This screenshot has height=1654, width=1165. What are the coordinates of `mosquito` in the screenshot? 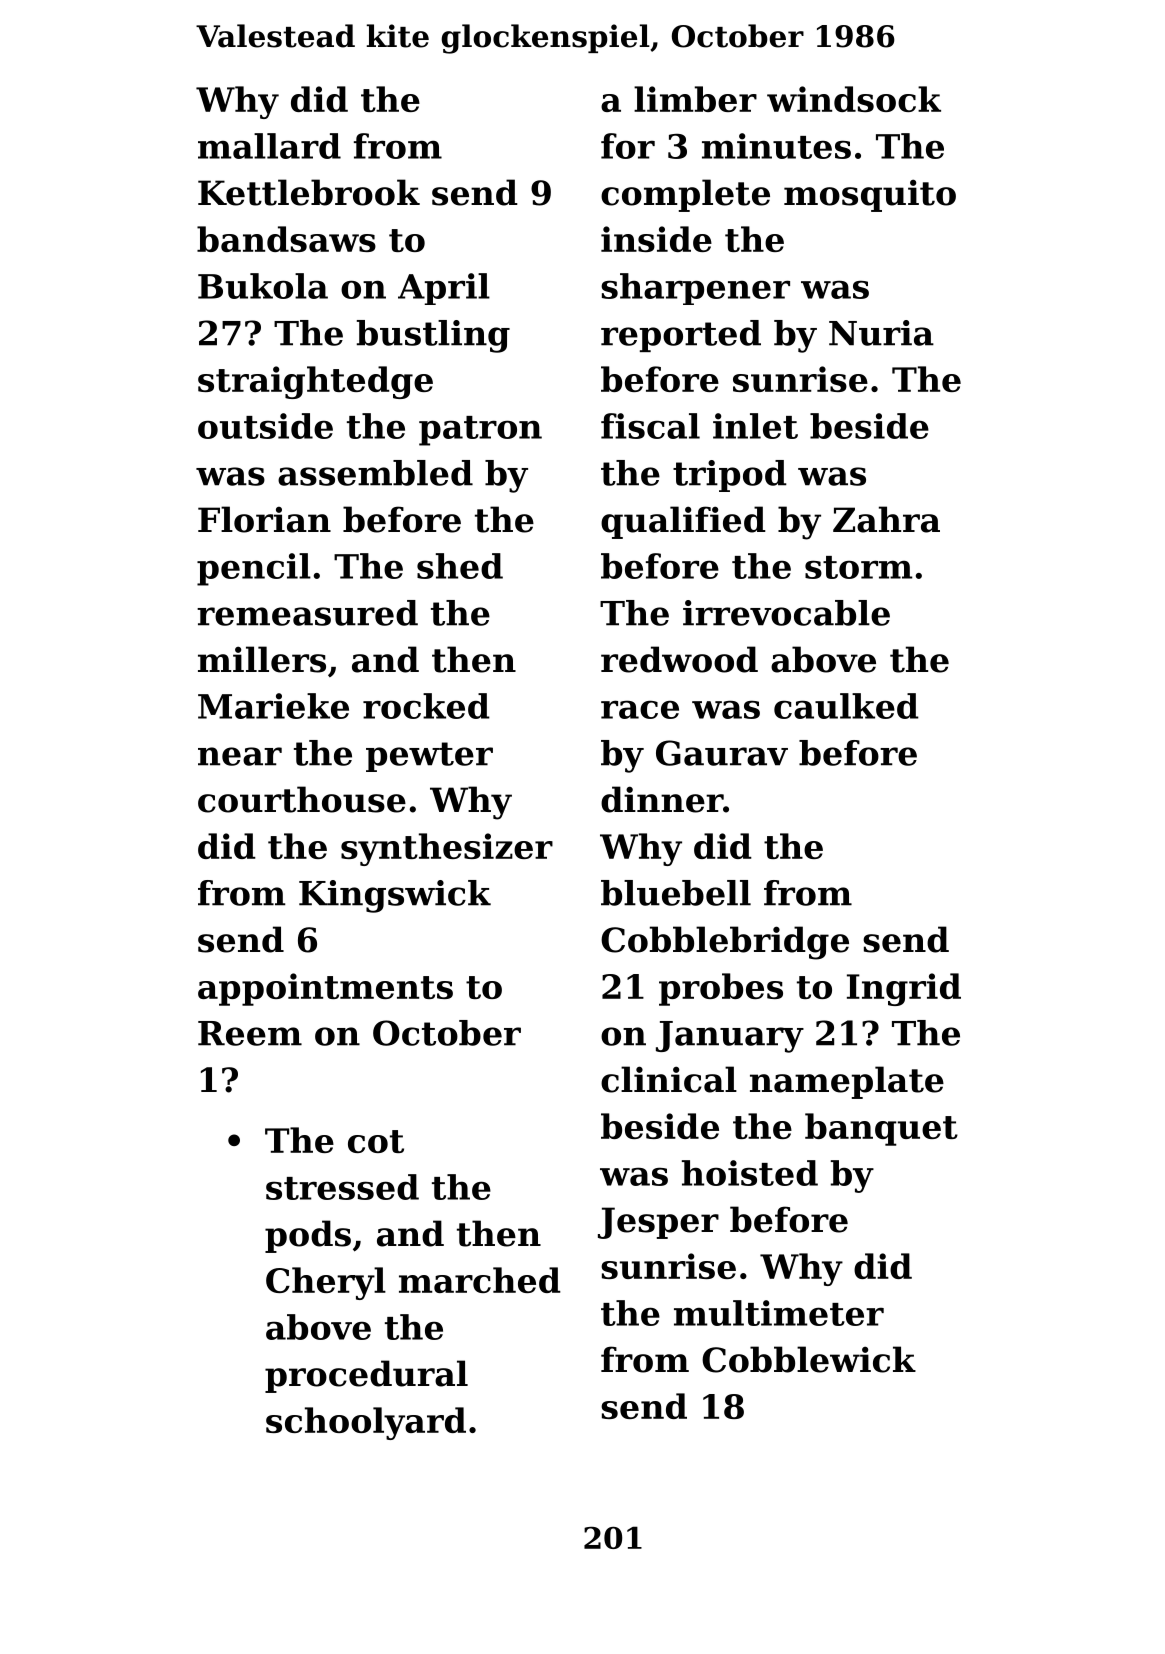 It's located at (870, 195).
